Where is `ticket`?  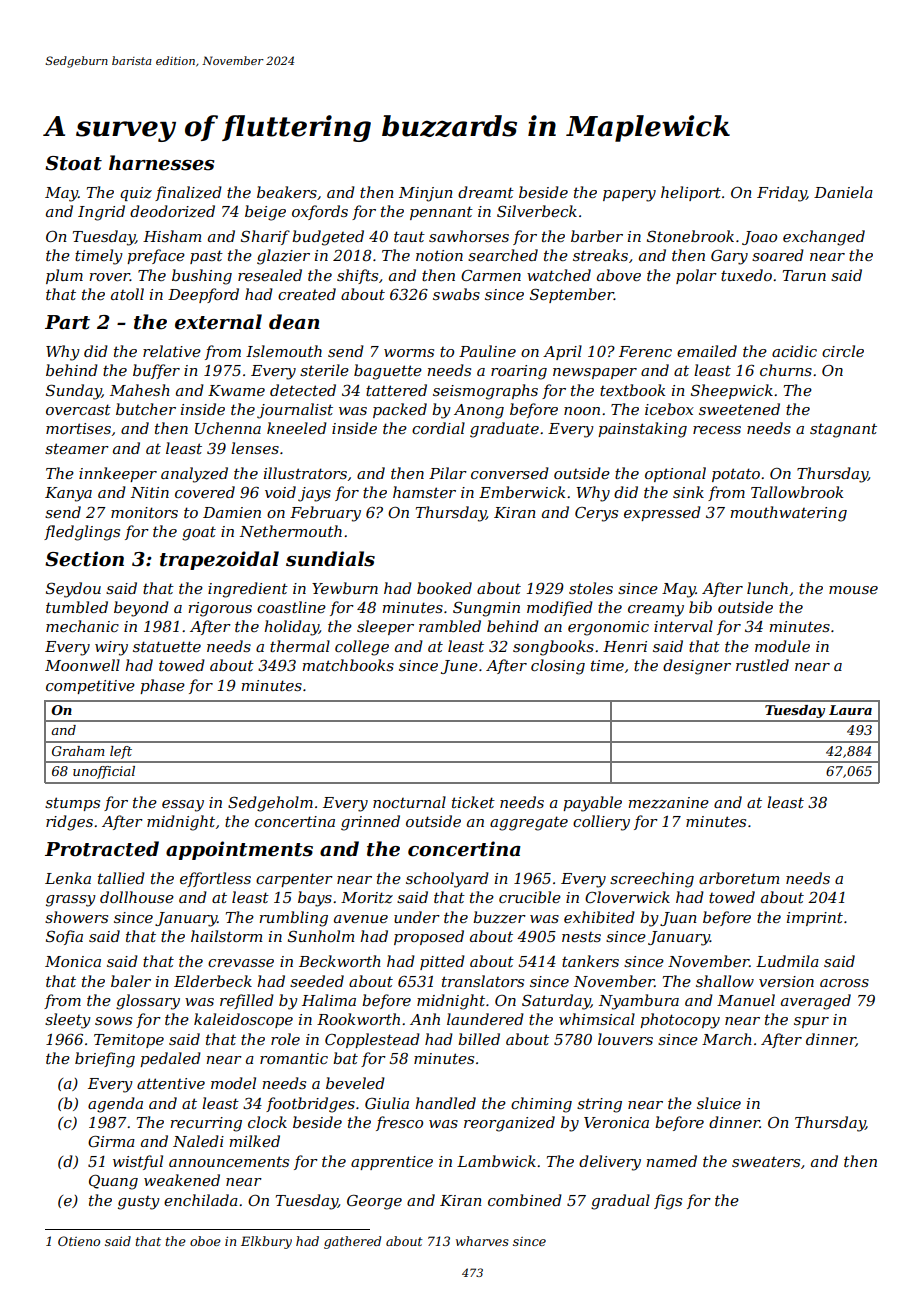
ticket is located at coordinates (473, 802).
